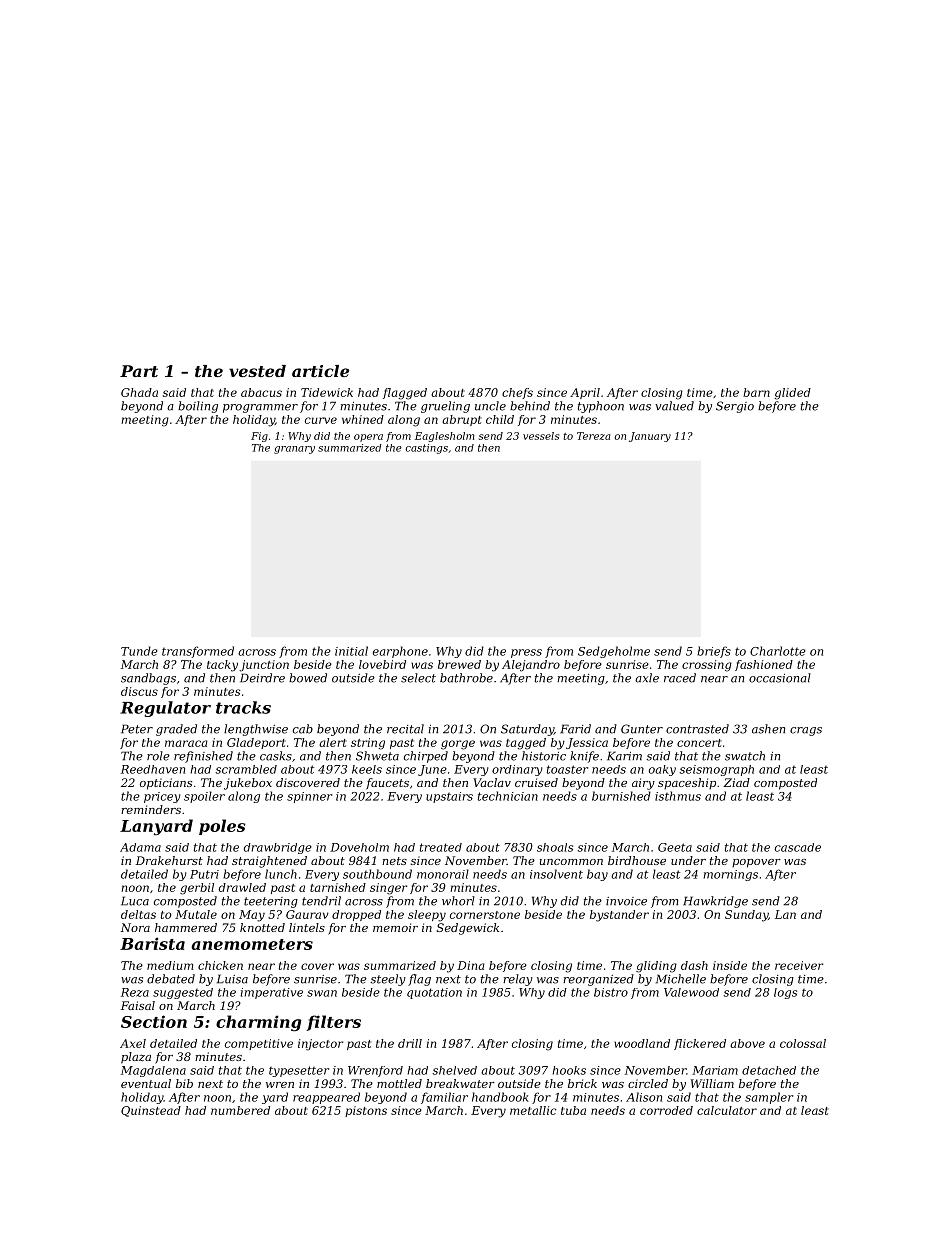  Describe the element at coordinates (252, 944) in the screenshot. I see `anemometers` at that location.
